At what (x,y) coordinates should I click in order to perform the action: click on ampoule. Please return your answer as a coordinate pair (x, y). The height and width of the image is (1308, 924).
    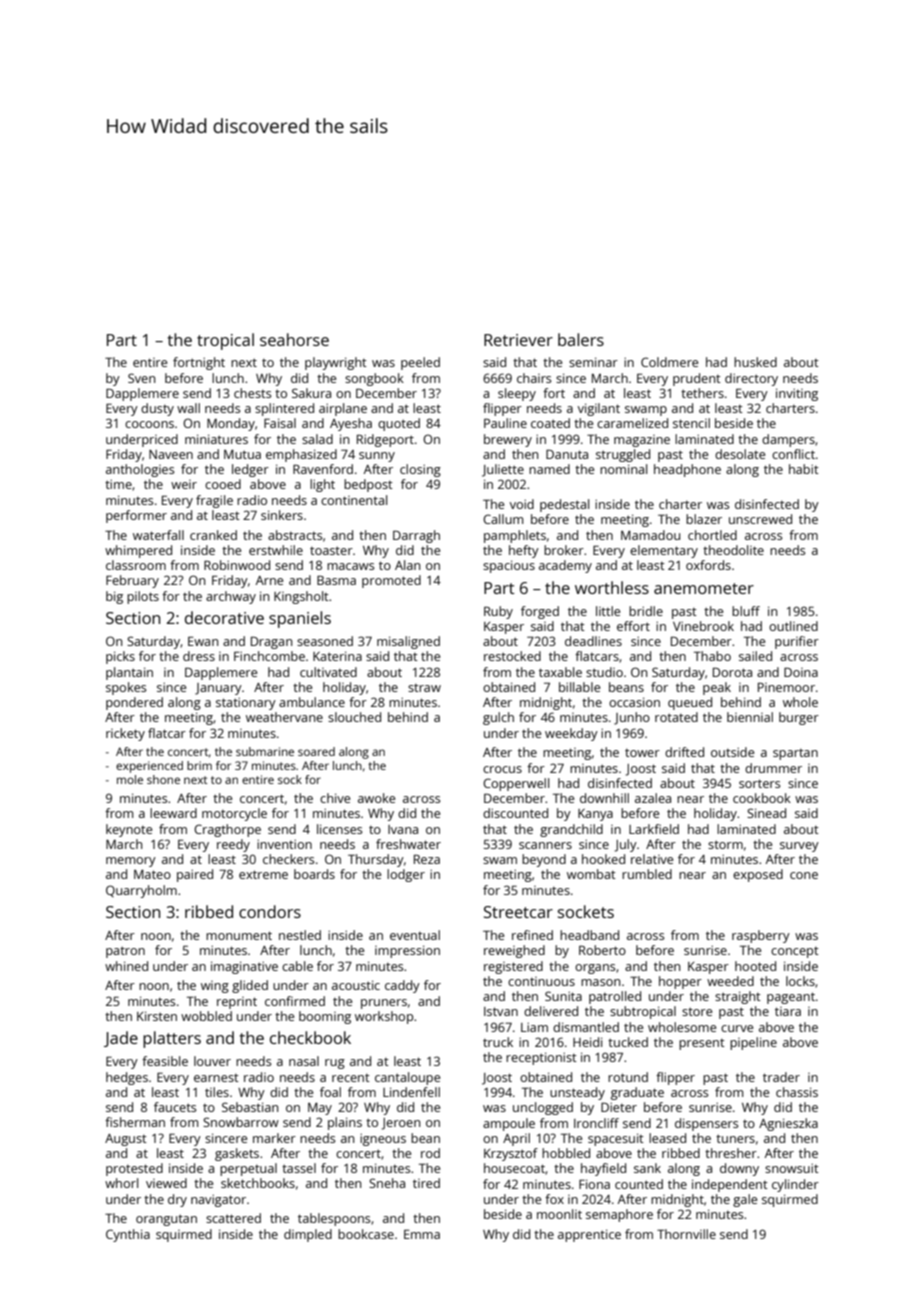
    Looking at the image, I should click on (509, 1124).
